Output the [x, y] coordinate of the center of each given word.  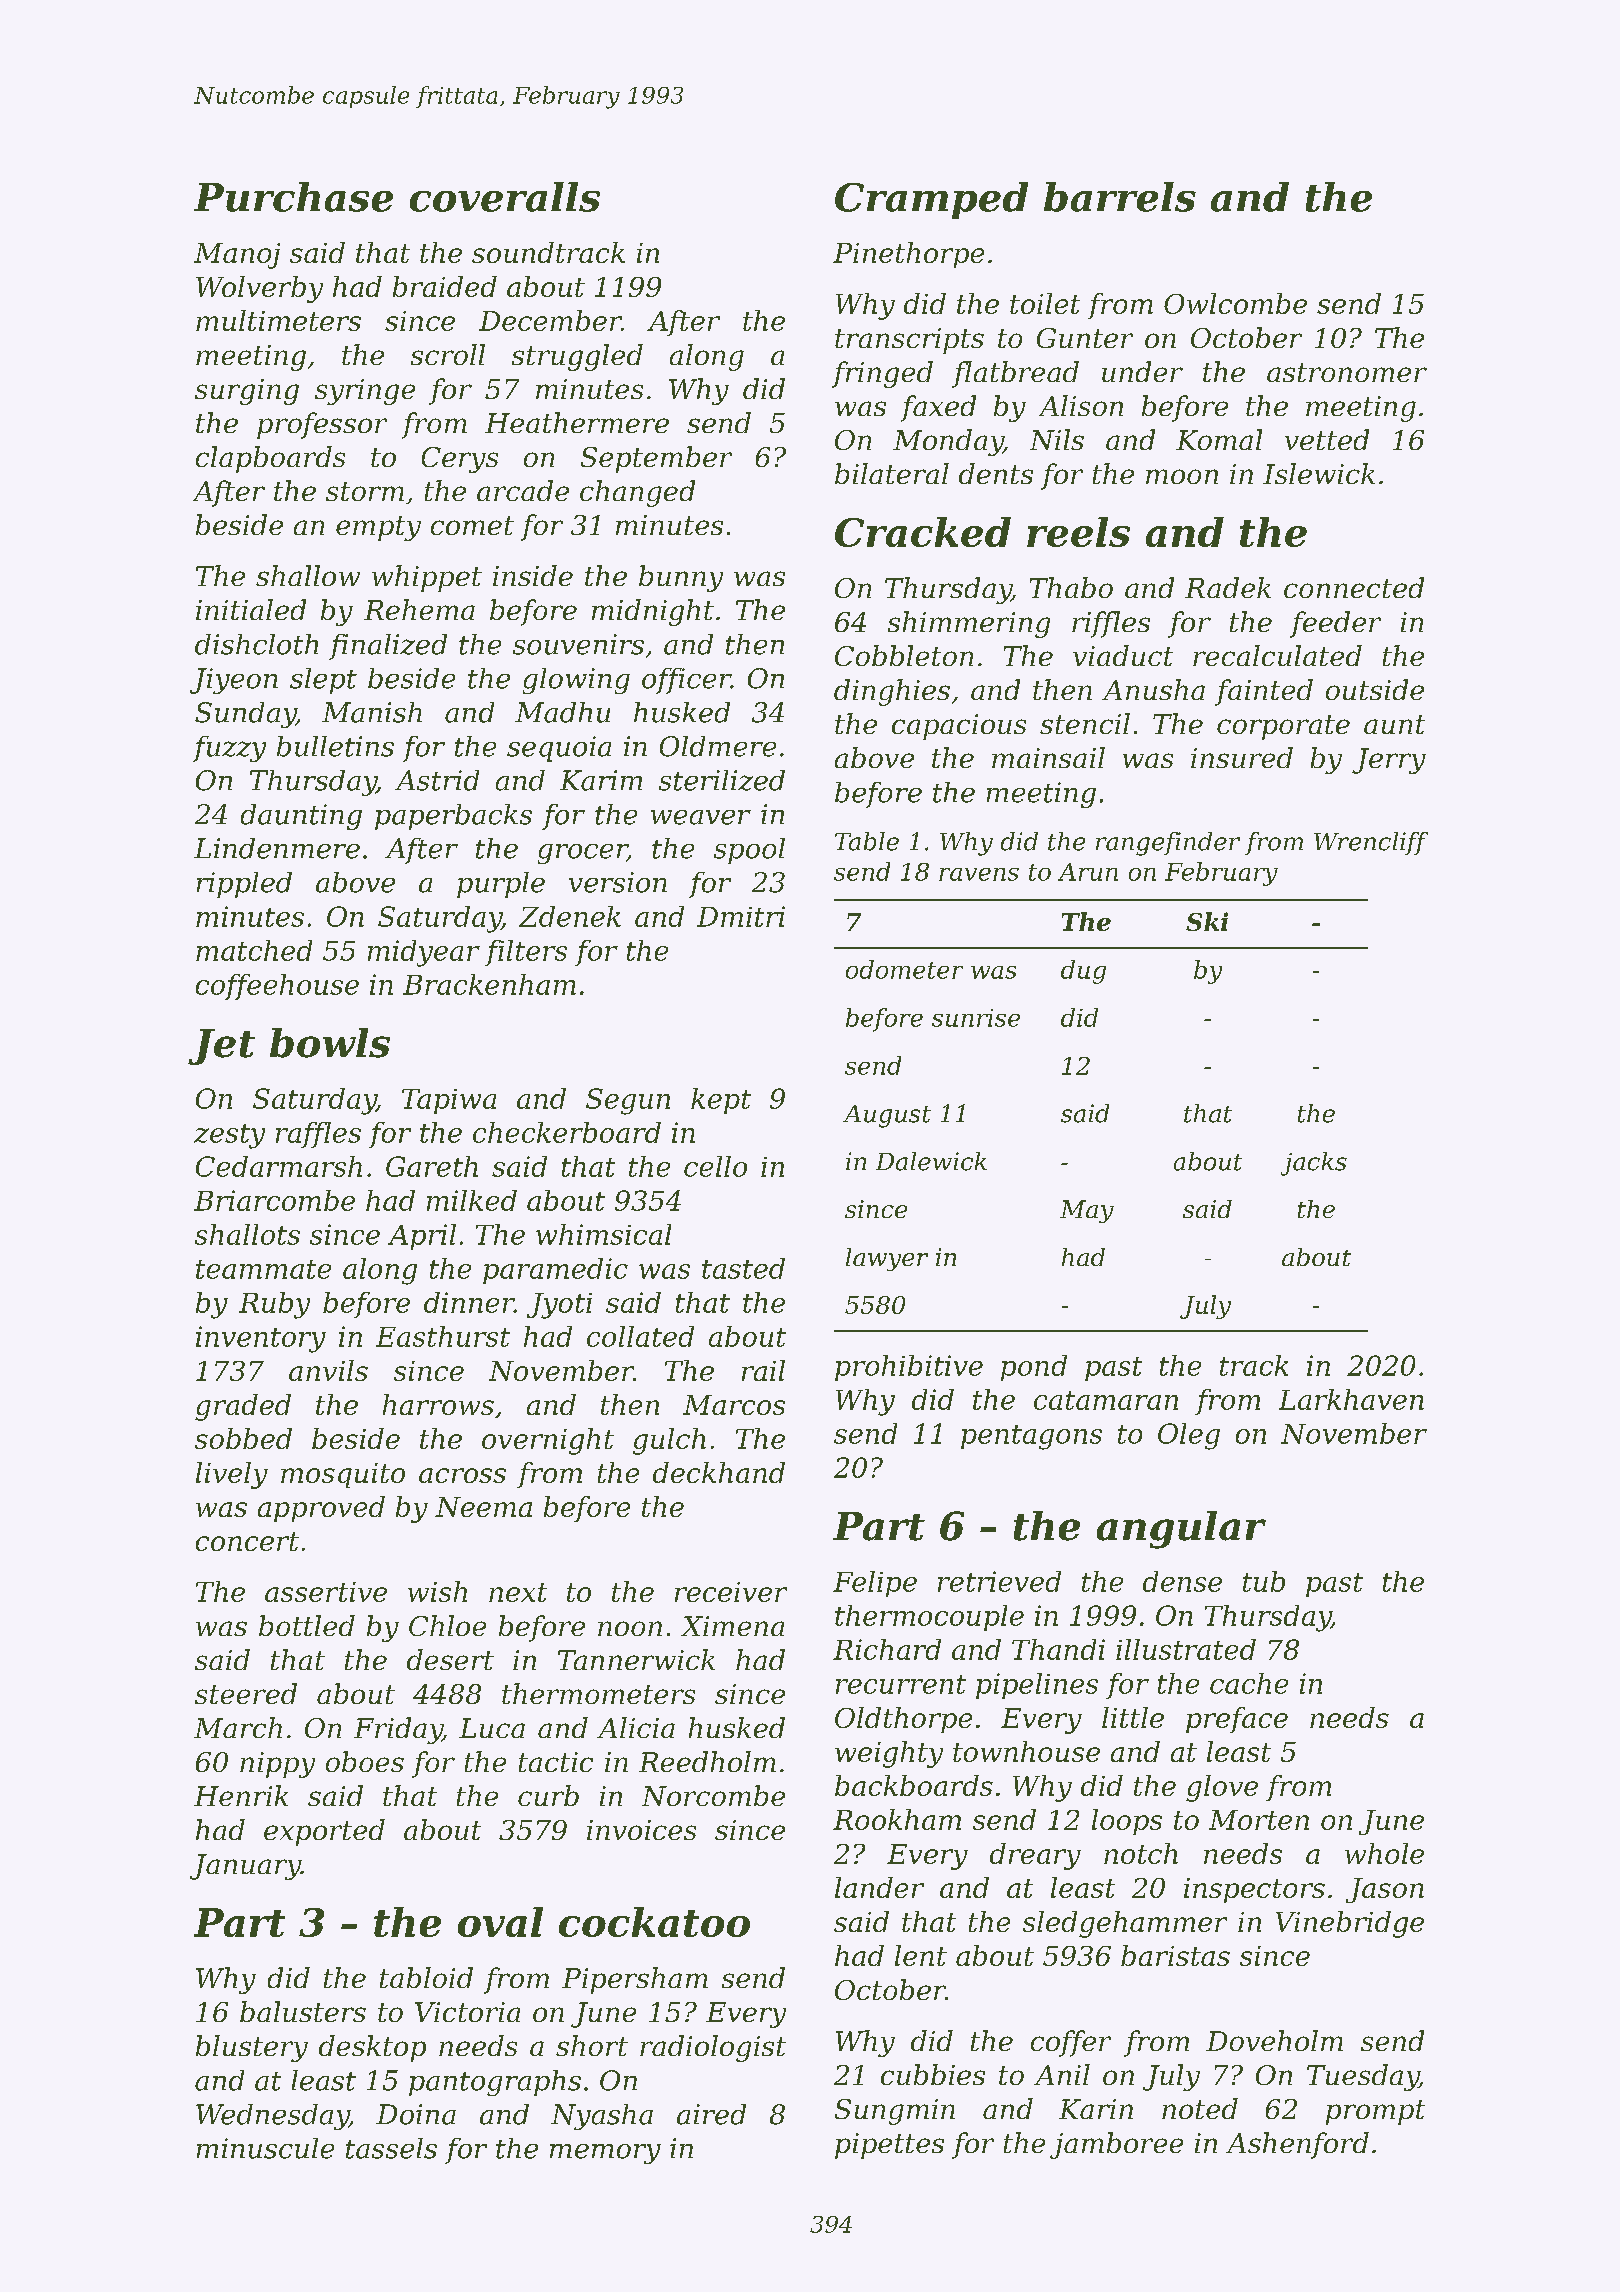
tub [1264, 1581]
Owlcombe [1235, 303]
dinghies [892, 692]
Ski [1207, 921]
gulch [669, 1441]
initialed [251, 609]
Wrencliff [1371, 843]
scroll [448, 354]
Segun [628, 1101]
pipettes [889, 2146]
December [550, 320]
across [462, 1475]
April [422, 1237]
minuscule [265, 2148]
